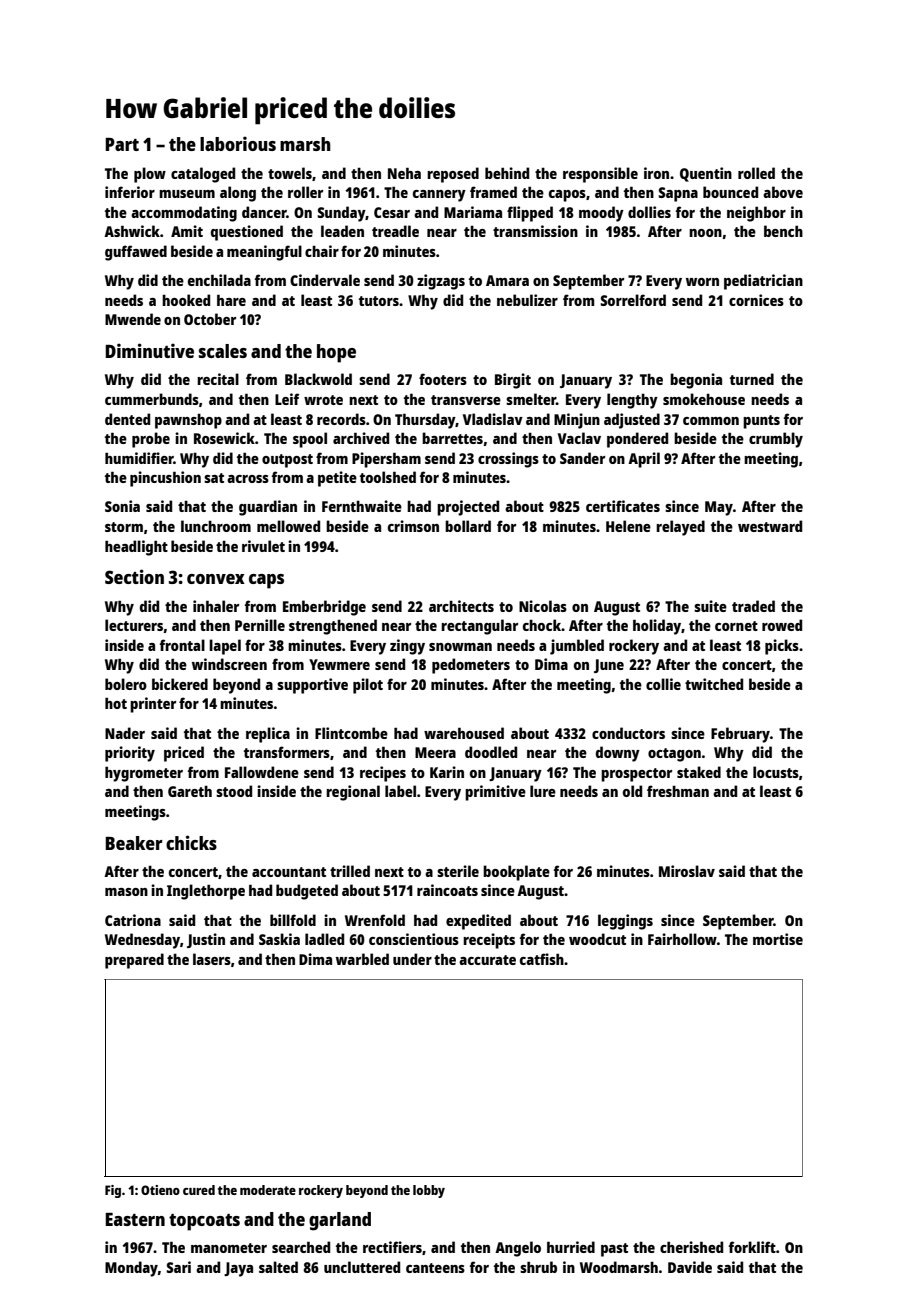  What do you see at coordinates (435, 1268) in the screenshot?
I see `canteens` at bounding box center [435, 1268].
